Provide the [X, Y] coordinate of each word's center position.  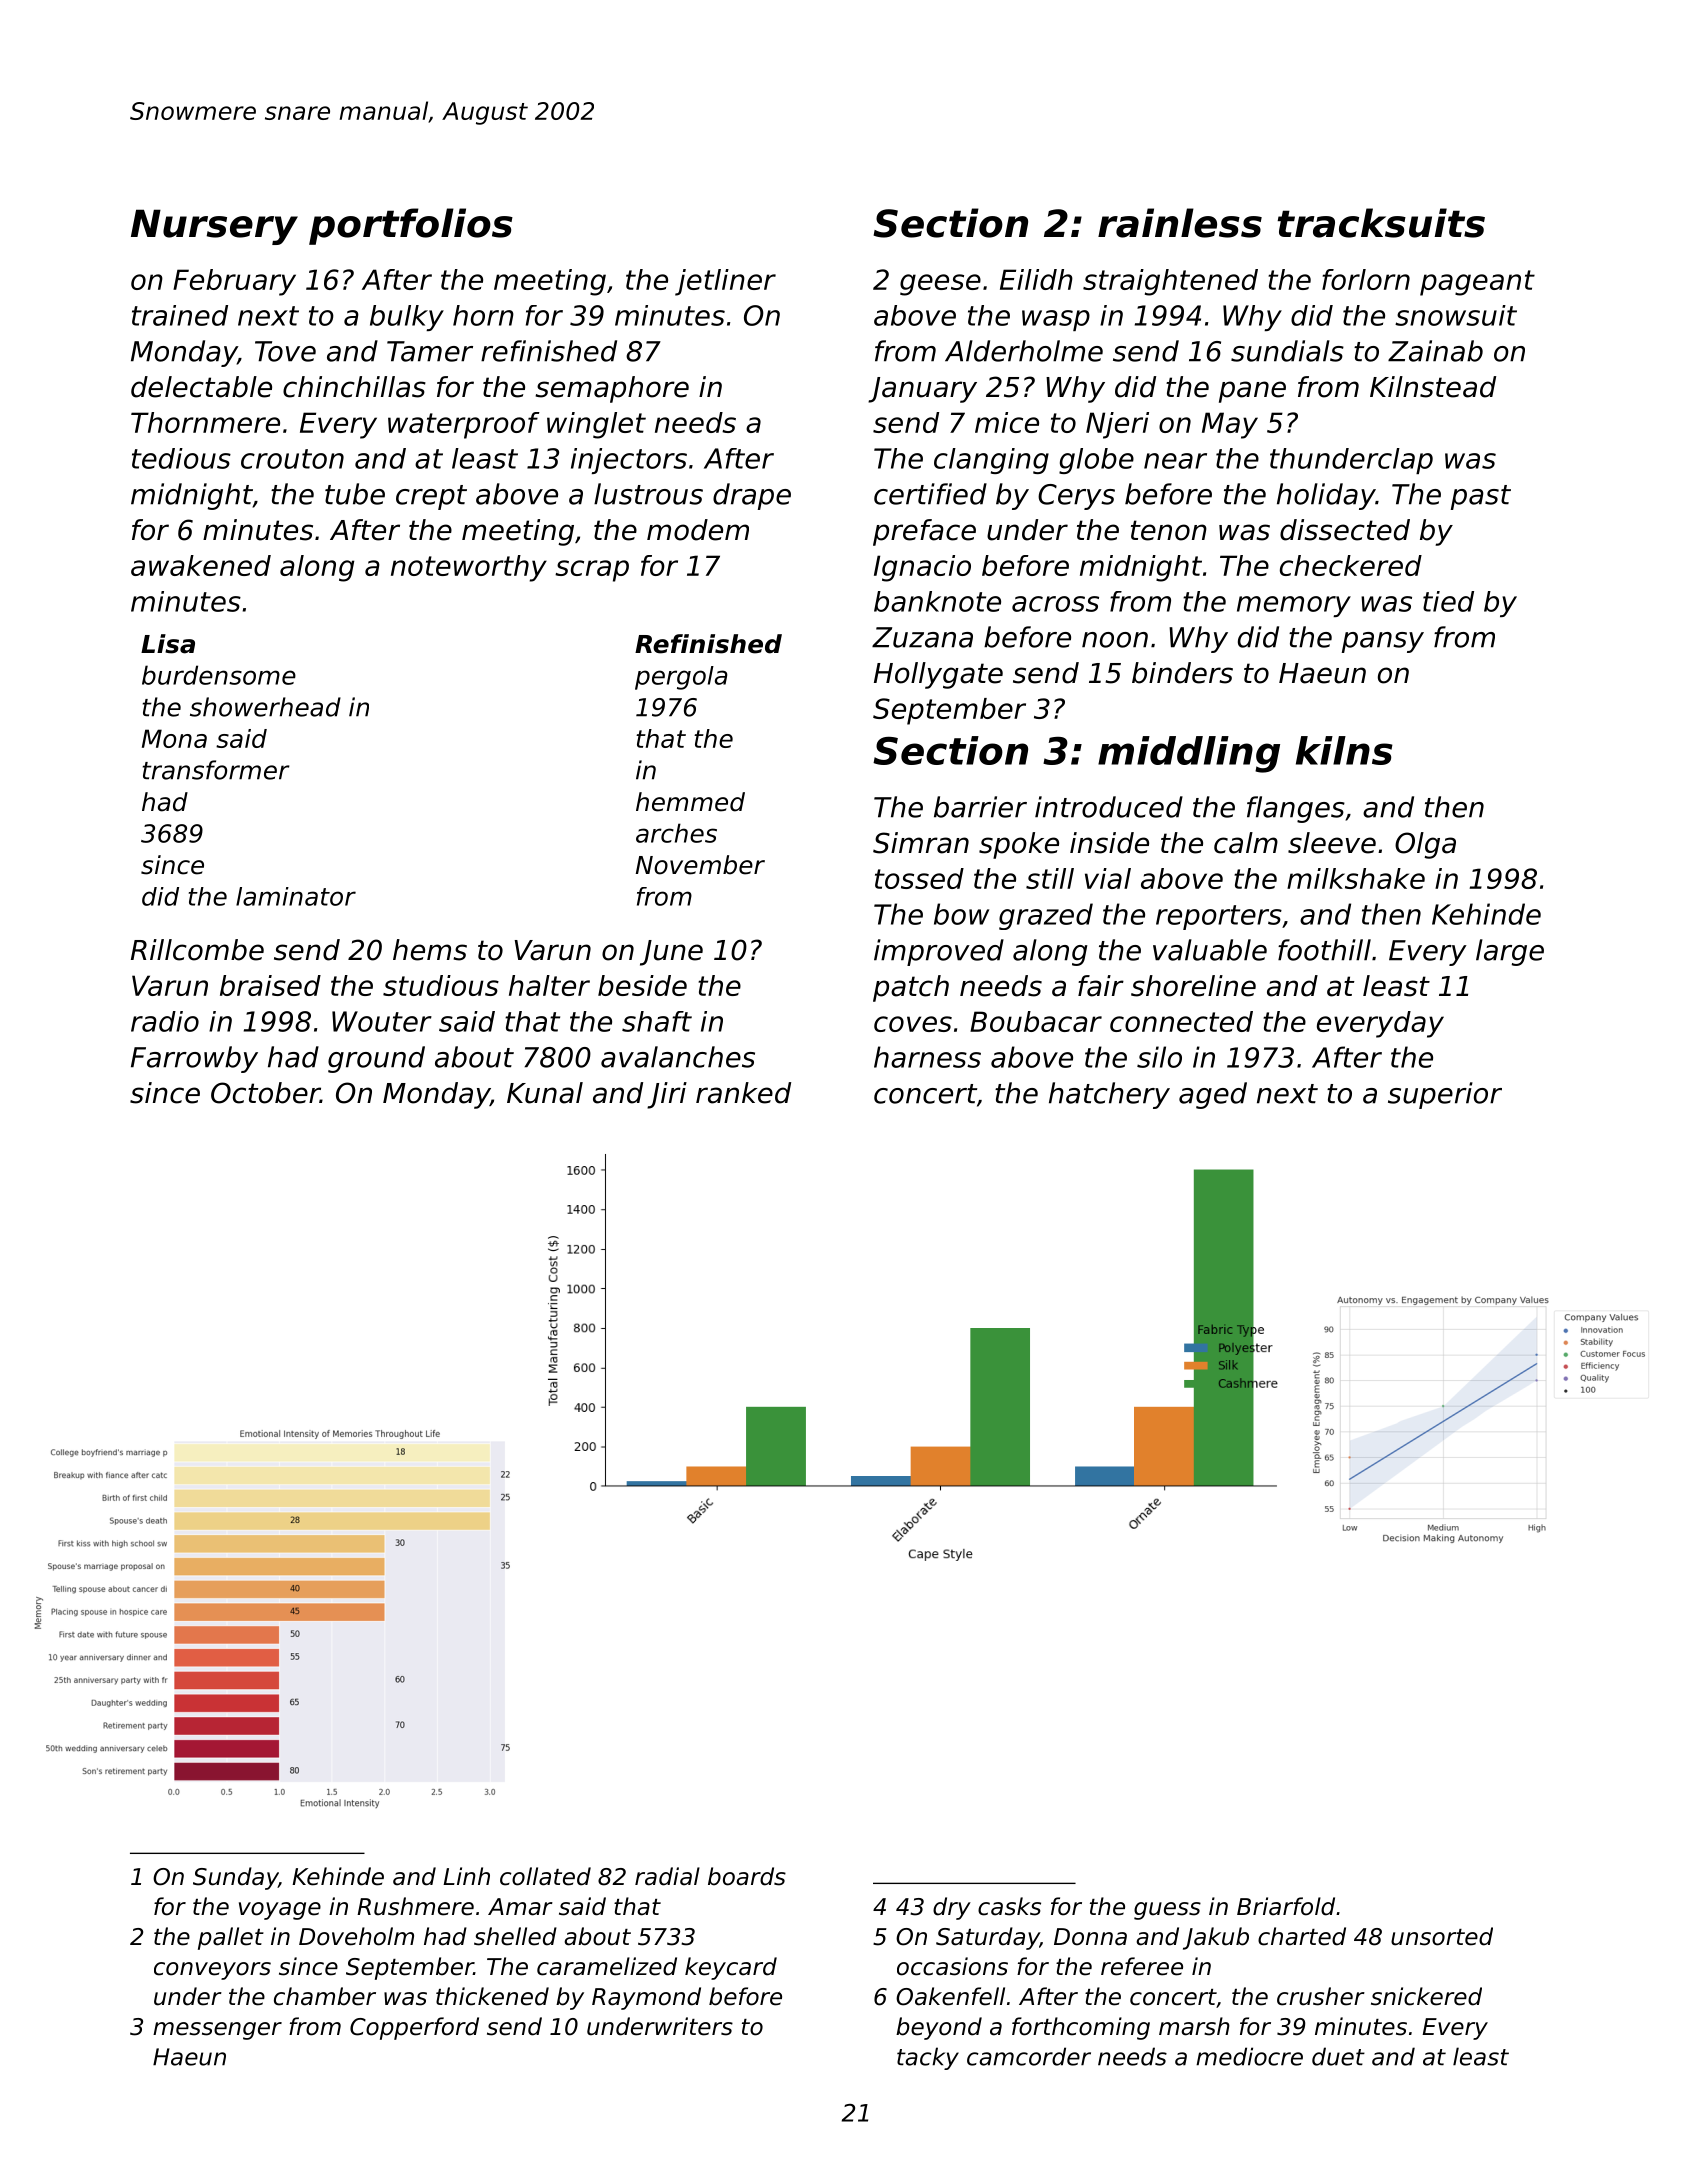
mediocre [1249, 2056]
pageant [1477, 283]
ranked [743, 1093]
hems [430, 950]
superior [1445, 1095]
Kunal [545, 1093]
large [1510, 952]
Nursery [214, 227]
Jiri [667, 1095]
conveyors [212, 1971]
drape [752, 496]
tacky [928, 2058]
